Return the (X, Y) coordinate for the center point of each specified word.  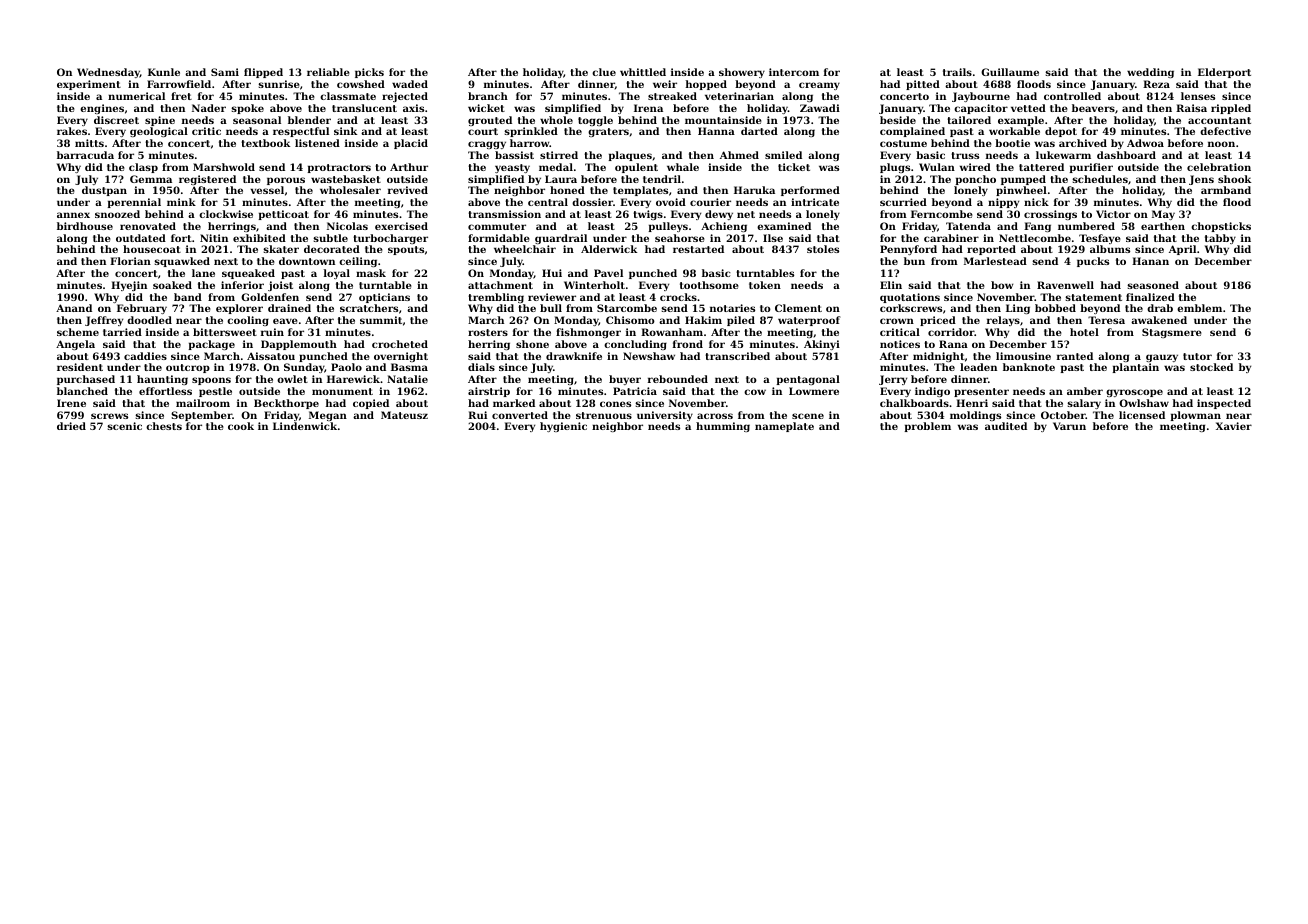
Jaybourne (981, 97)
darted (759, 131)
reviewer (552, 297)
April (1182, 250)
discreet (116, 120)
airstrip (489, 392)
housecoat (152, 249)
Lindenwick (305, 426)
